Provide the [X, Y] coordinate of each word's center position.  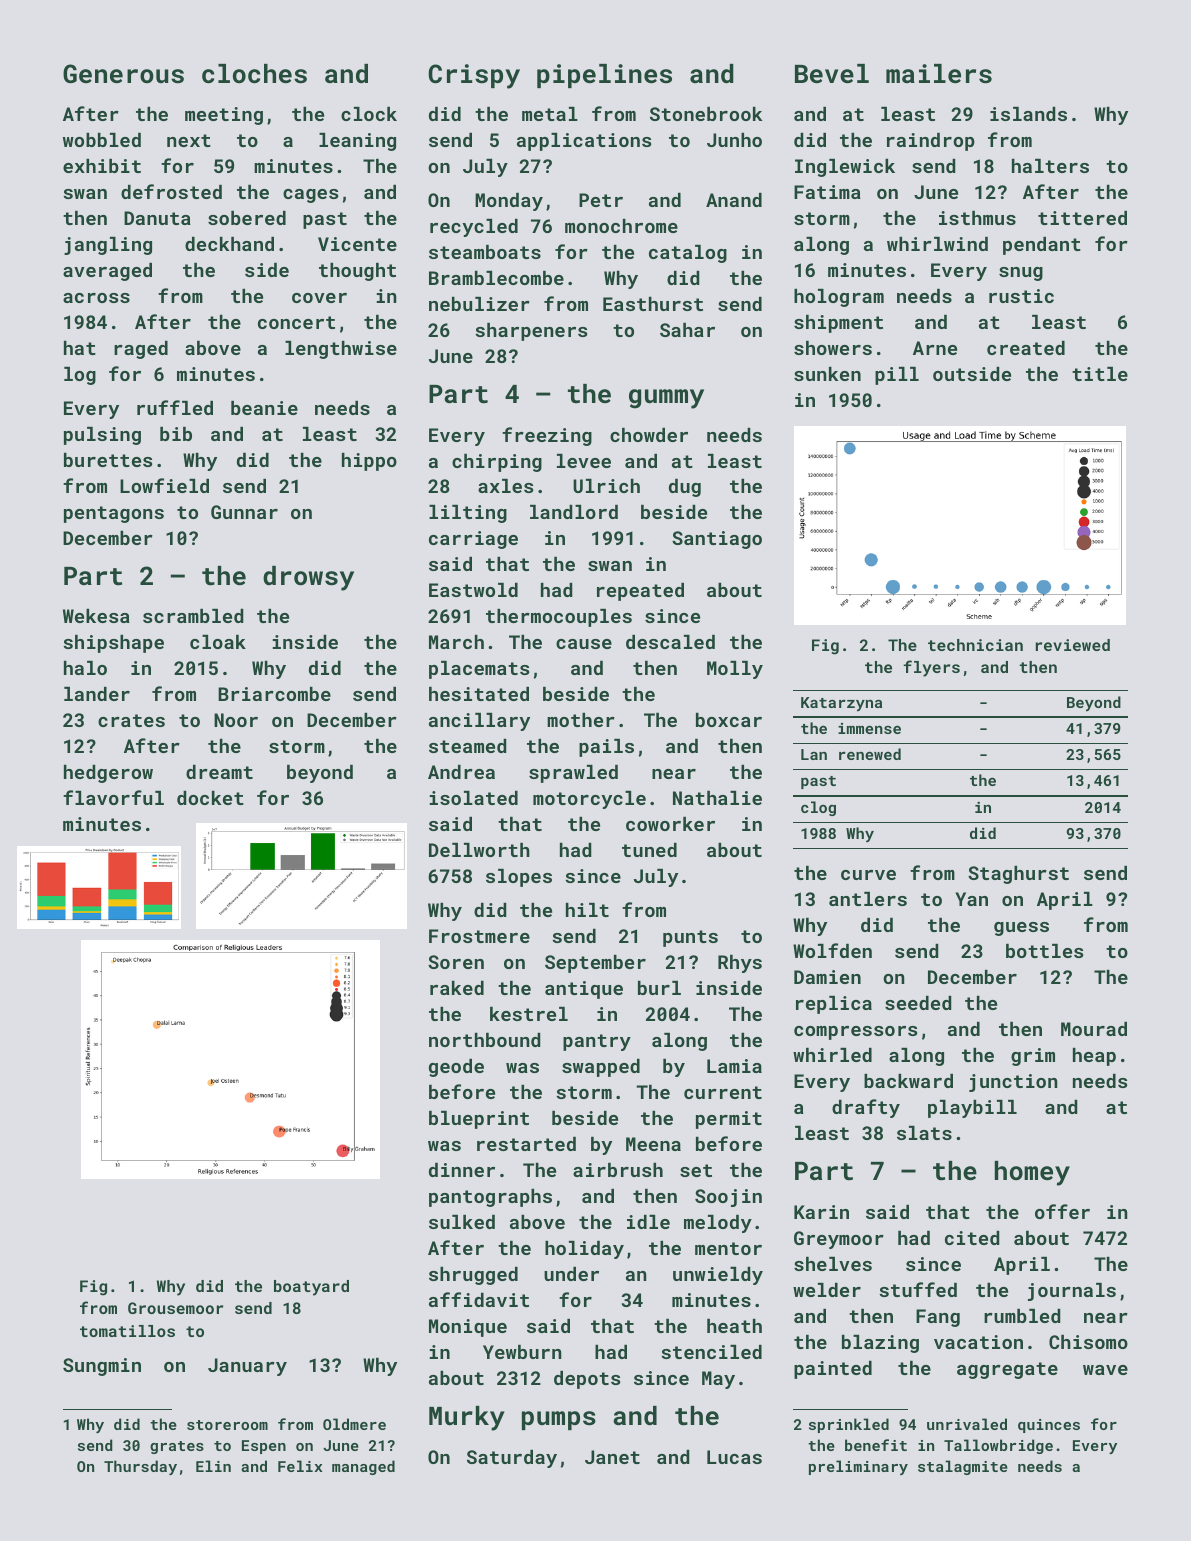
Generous [123, 73]
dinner [462, 1170]
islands [1028, 114]
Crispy [474, 76]
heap [1094, 1057]
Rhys [740, 964]
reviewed [1073, 645]
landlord [574, 512]
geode [456, 1068]
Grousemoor [175, 1308]
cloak [218, 642]
